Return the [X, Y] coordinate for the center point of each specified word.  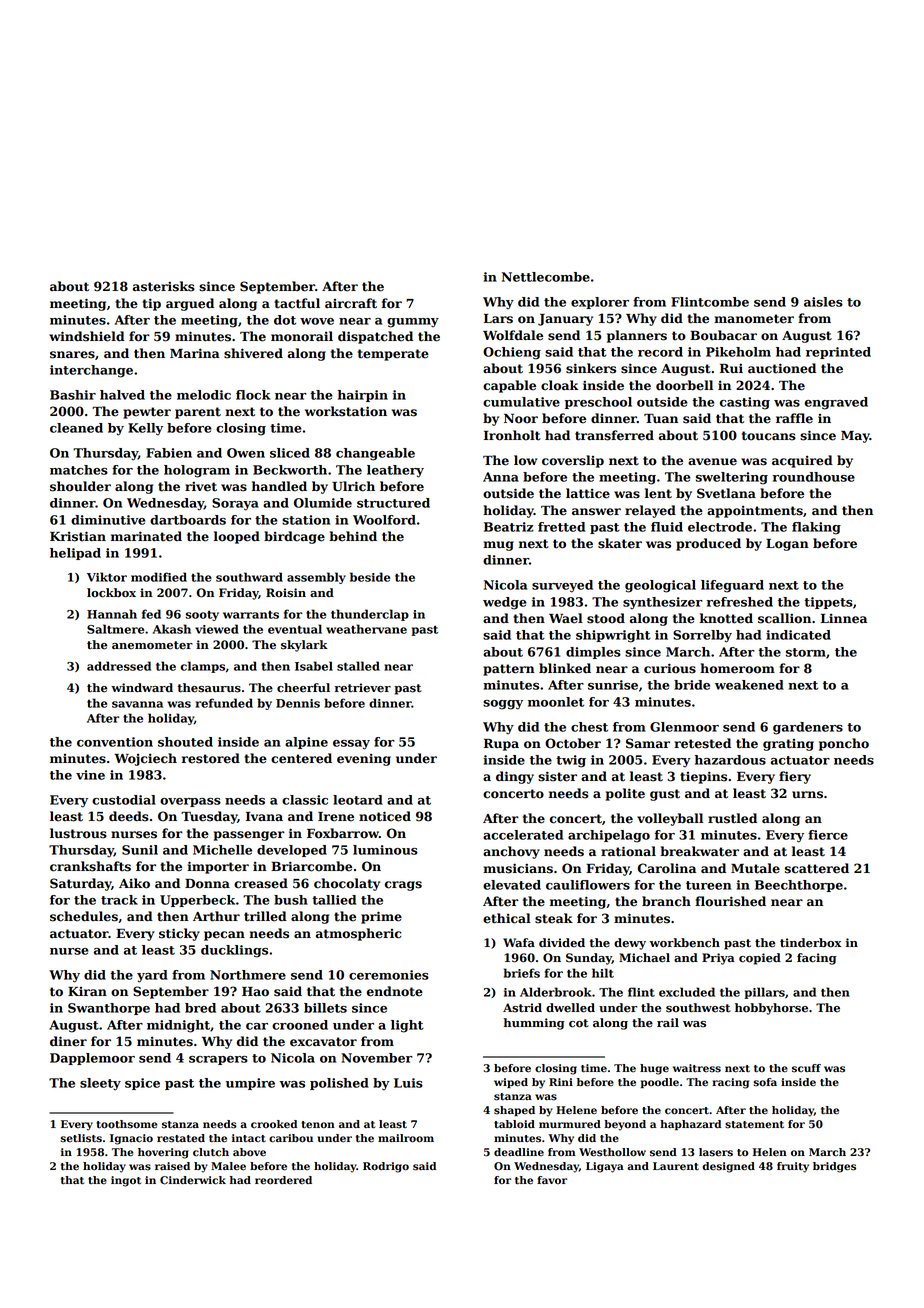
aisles [823, 302]
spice [142, 1084]
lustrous [78, 833]
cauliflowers [588, 885]
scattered [817, 868]
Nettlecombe [546, 277]
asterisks [164, 286]
